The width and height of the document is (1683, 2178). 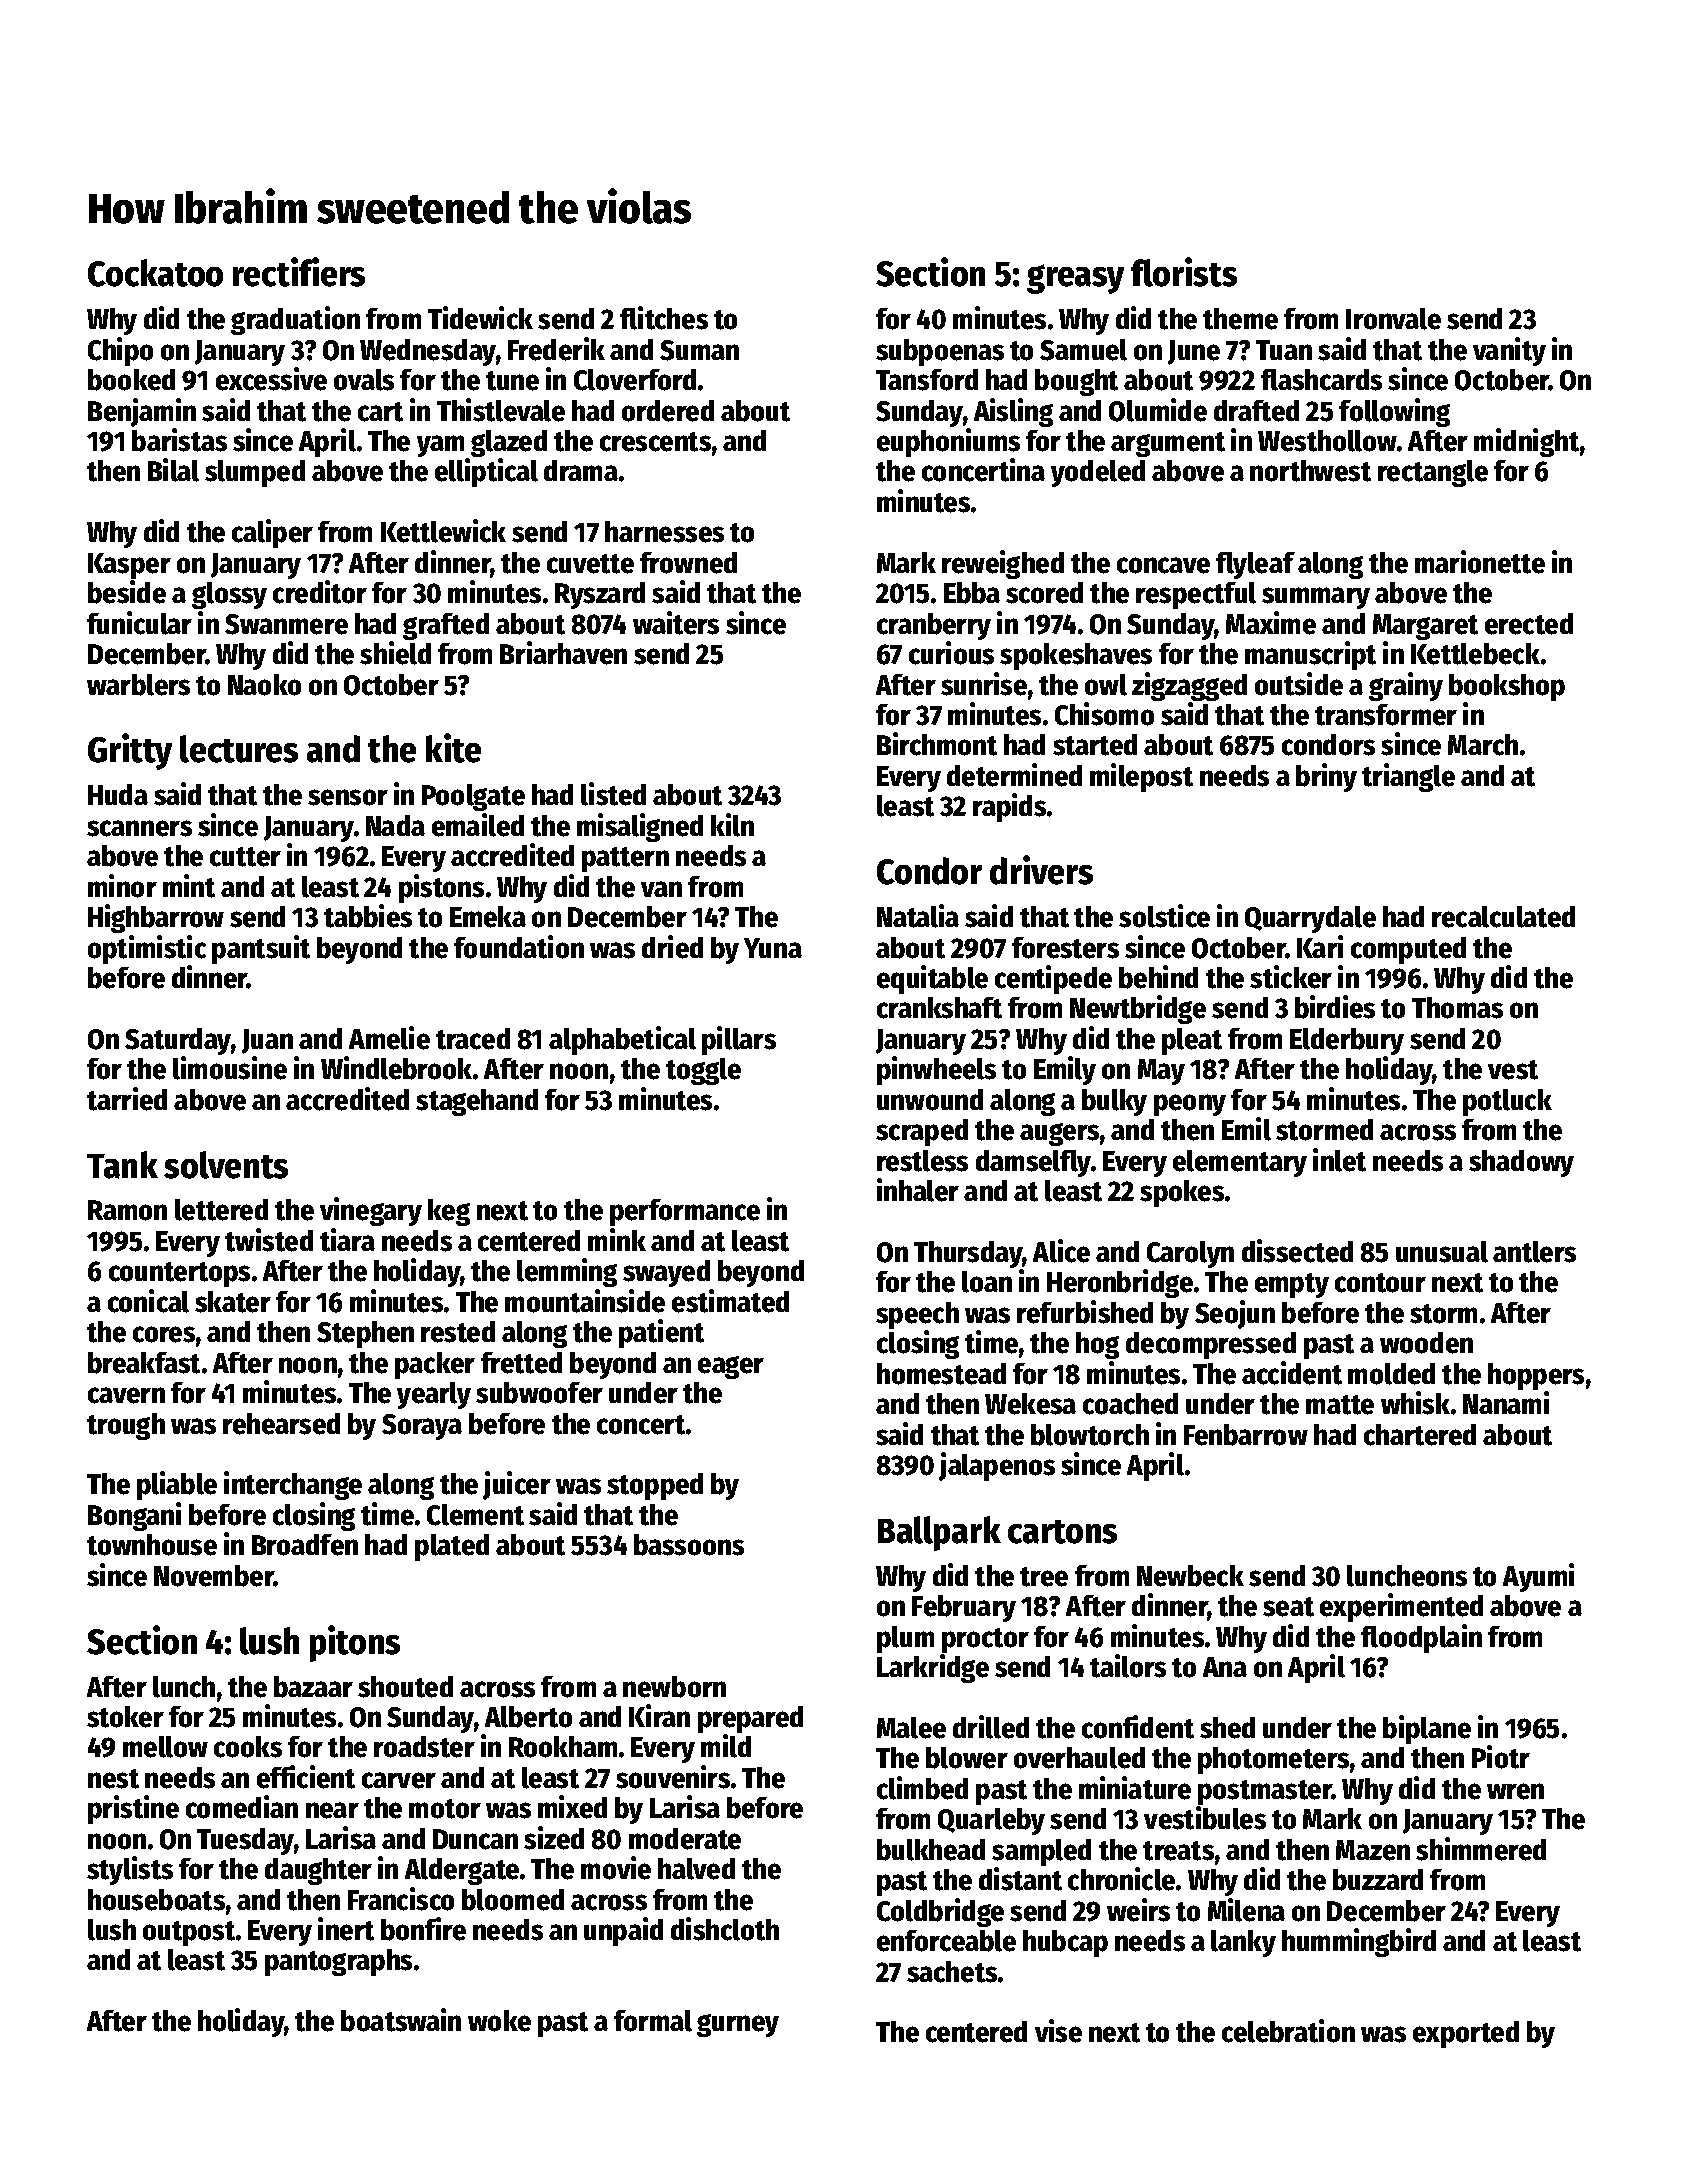 What do you see at coordinates (1503, 917) in the document?
I see `recalculated` at bounding box center [1503, 917].
